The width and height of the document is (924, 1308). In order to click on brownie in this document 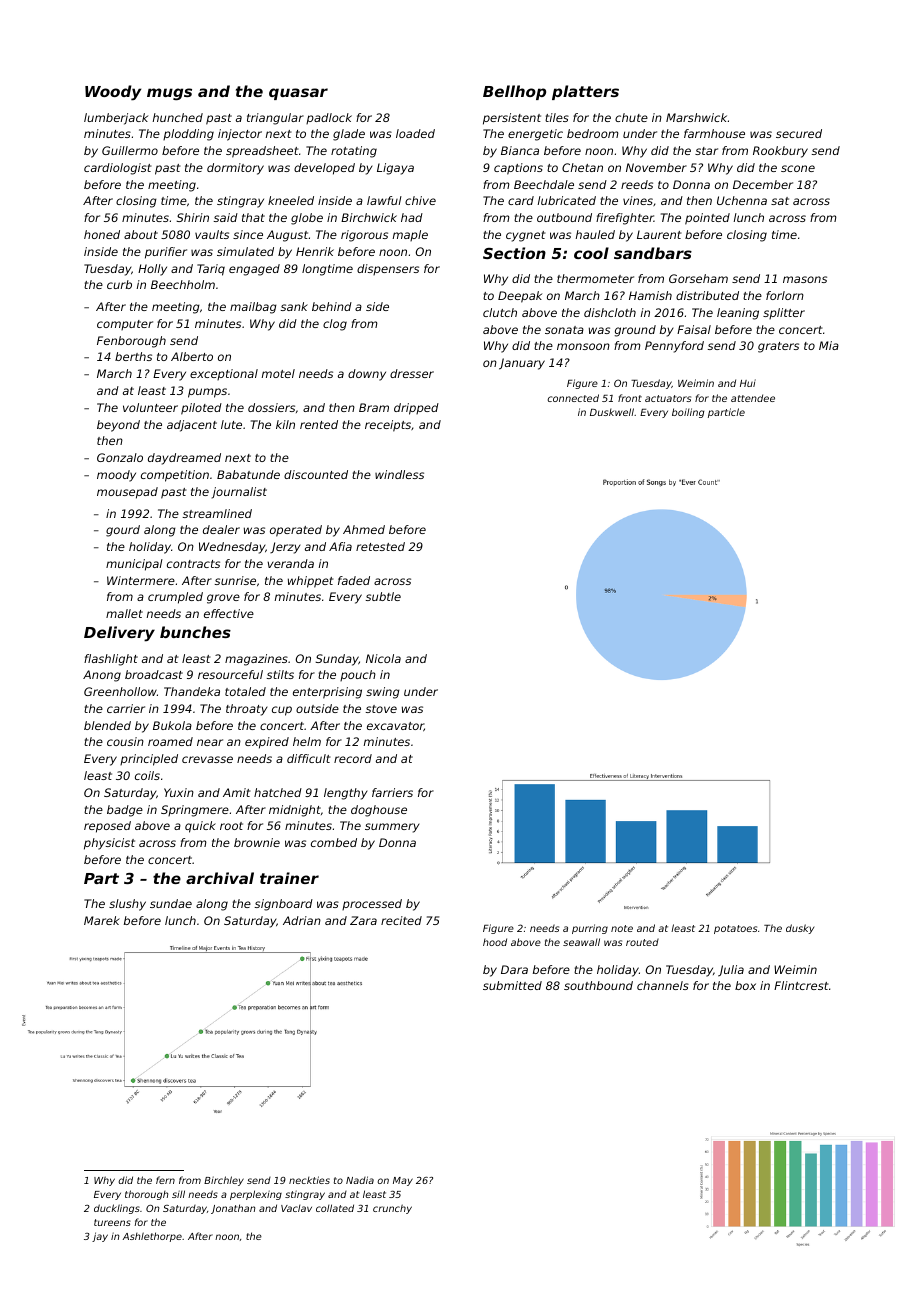, I will do `click(257, 842)`.
